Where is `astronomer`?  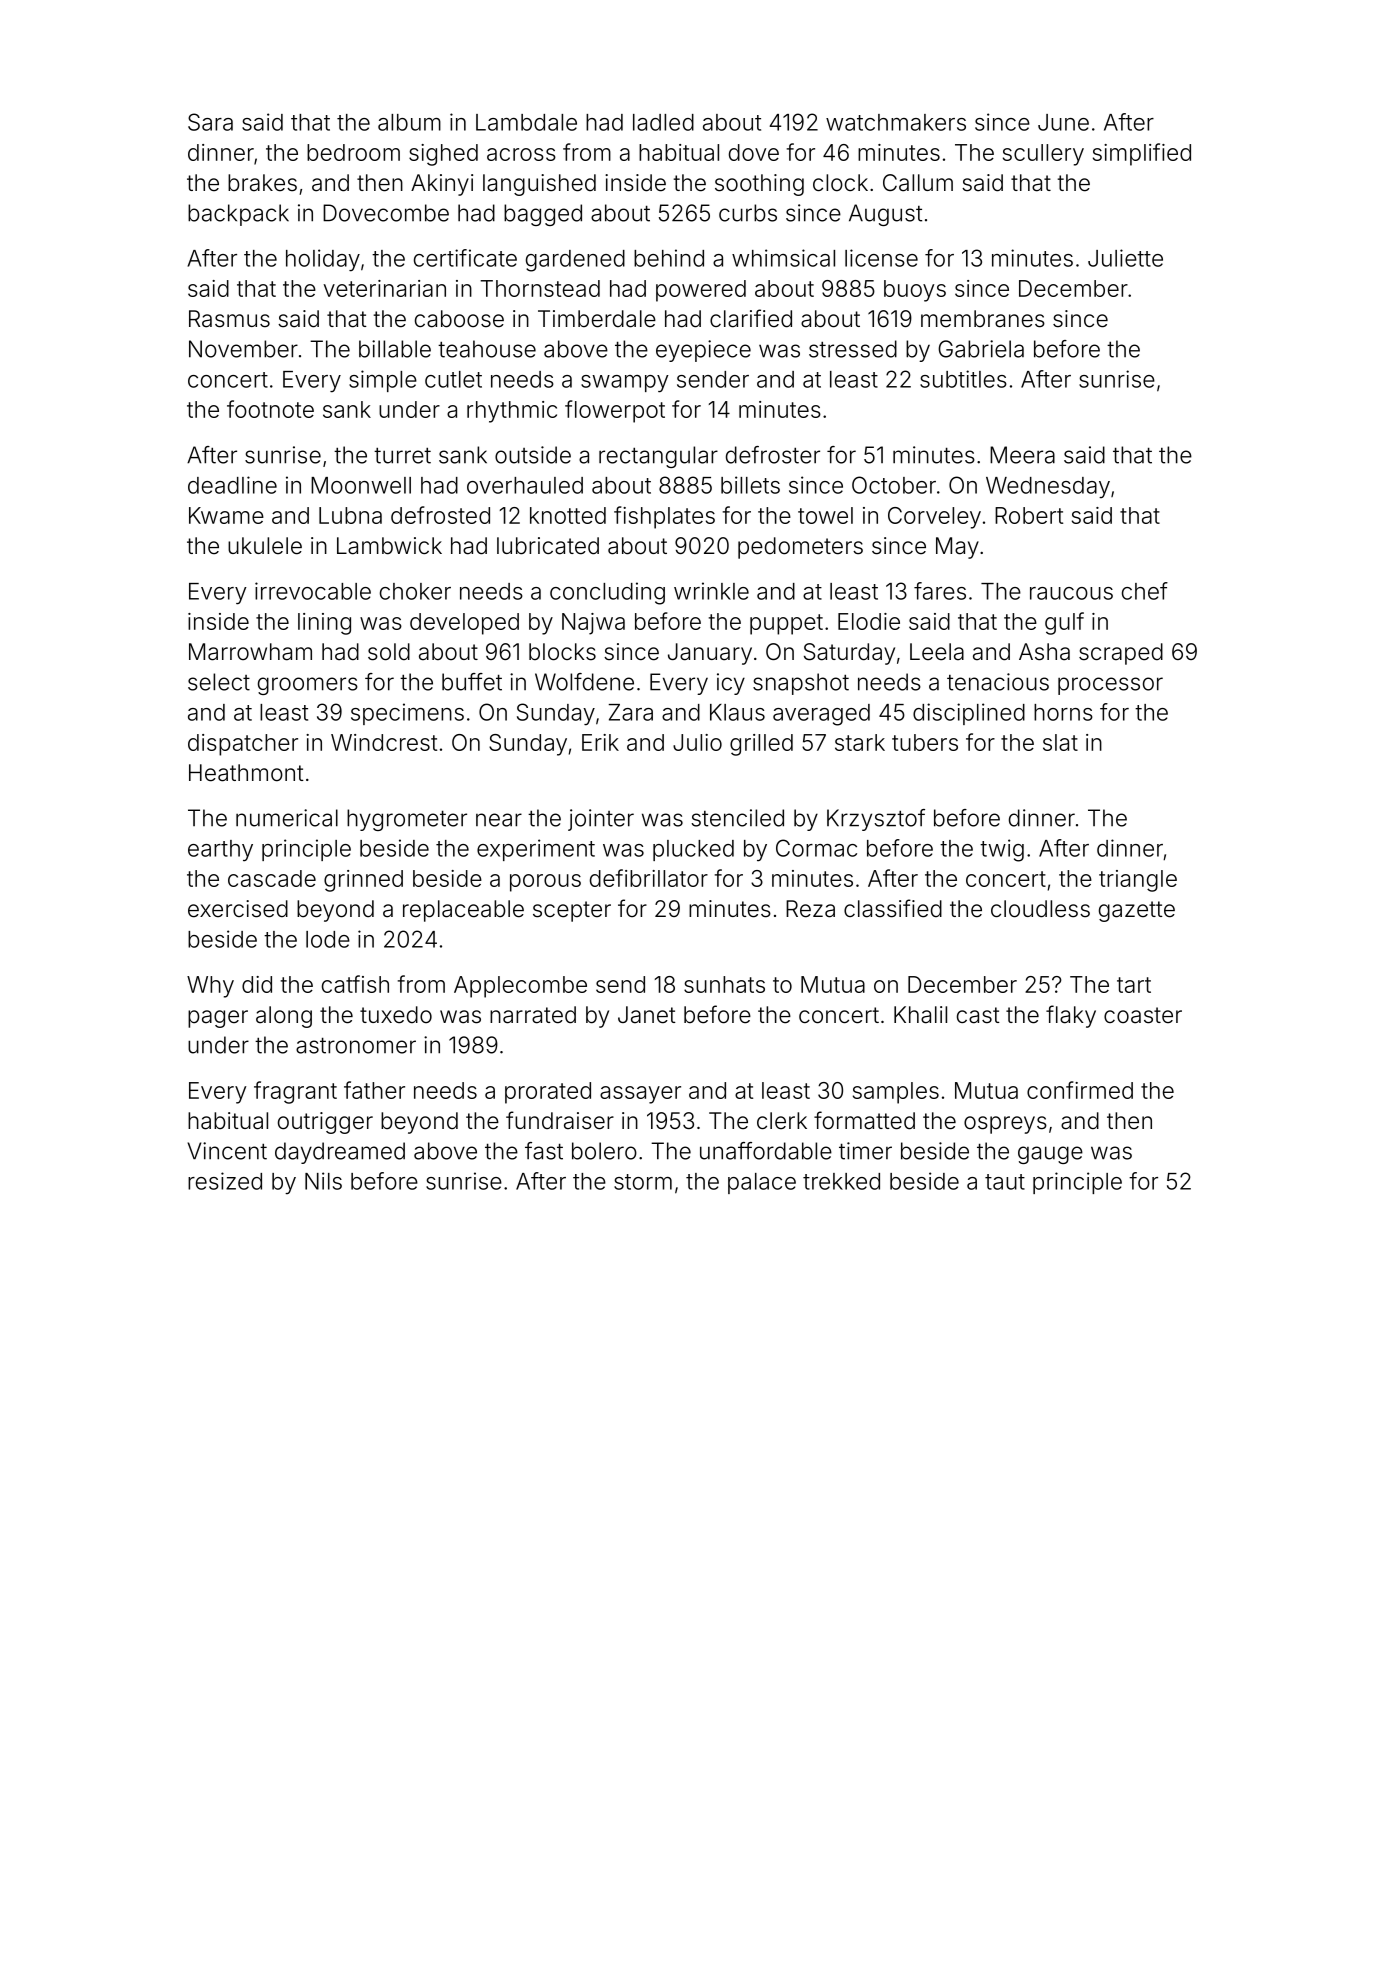 astronomer is located at coordinates (356, 1046).
